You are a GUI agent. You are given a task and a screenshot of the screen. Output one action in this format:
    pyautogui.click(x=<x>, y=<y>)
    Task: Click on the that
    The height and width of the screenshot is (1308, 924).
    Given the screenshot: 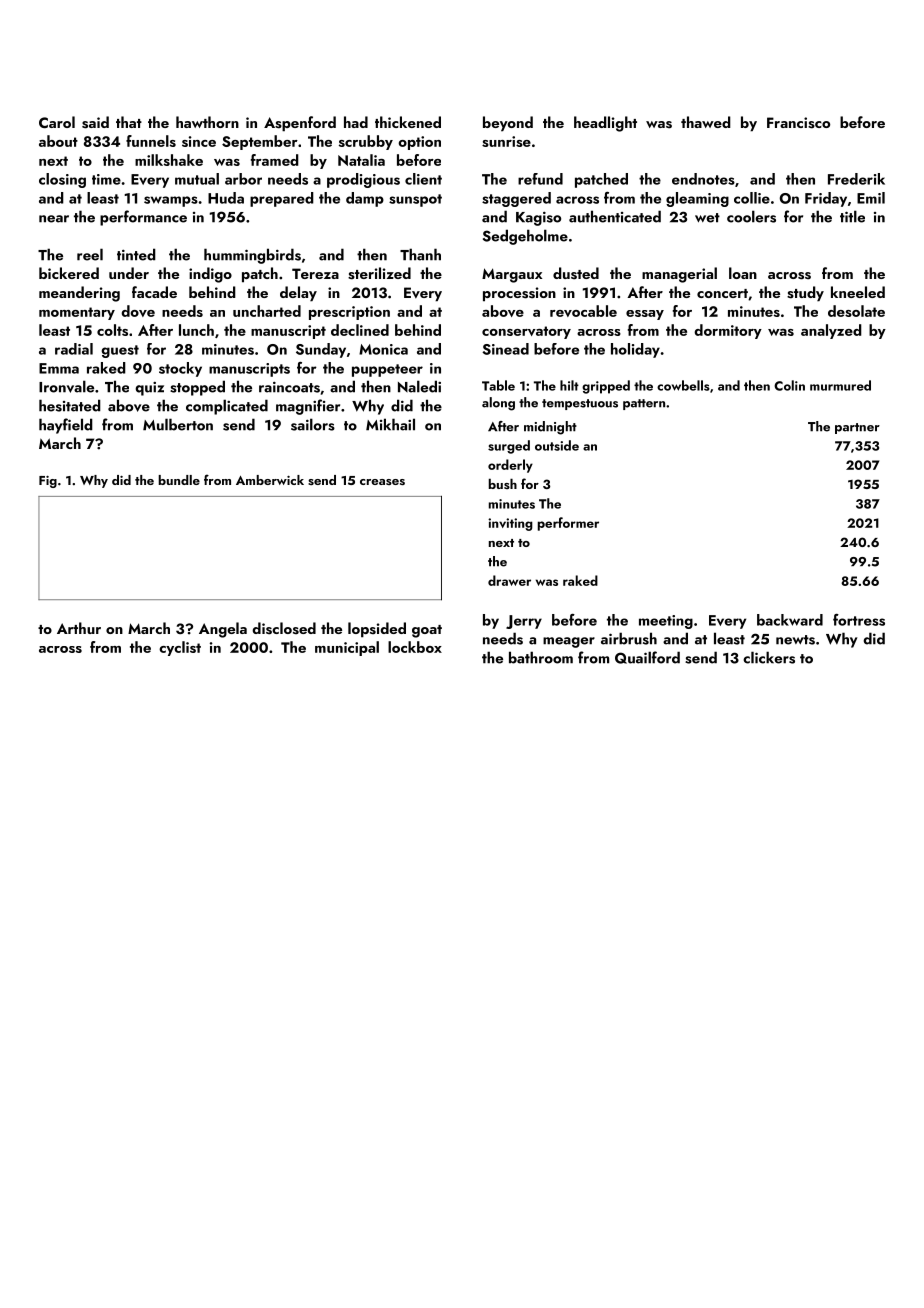 What is the action you would take?
    pyautogui.click(x=129, y=122)
